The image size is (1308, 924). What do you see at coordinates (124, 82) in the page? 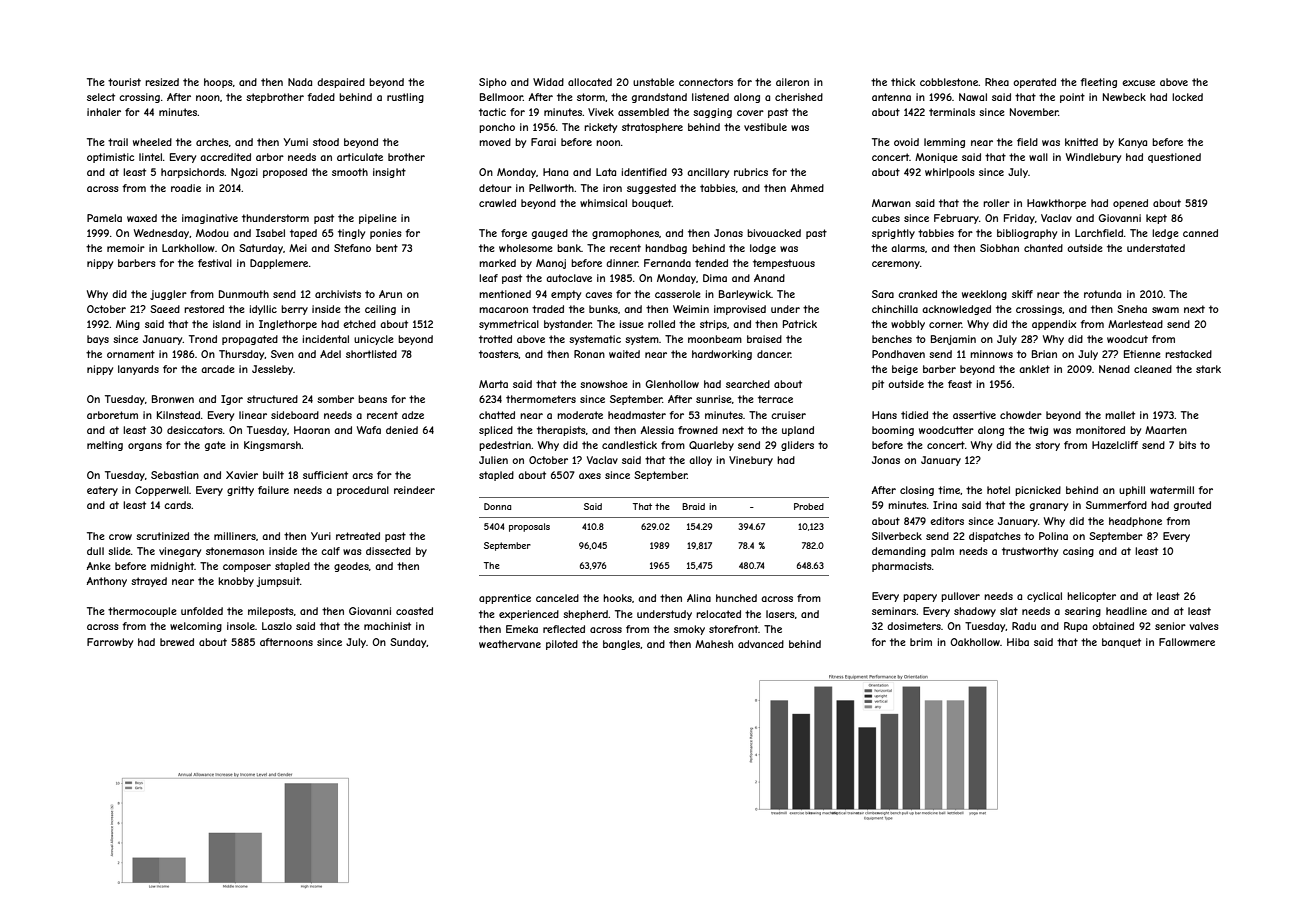
I see `tourist` at bounding box center [124, 82].
